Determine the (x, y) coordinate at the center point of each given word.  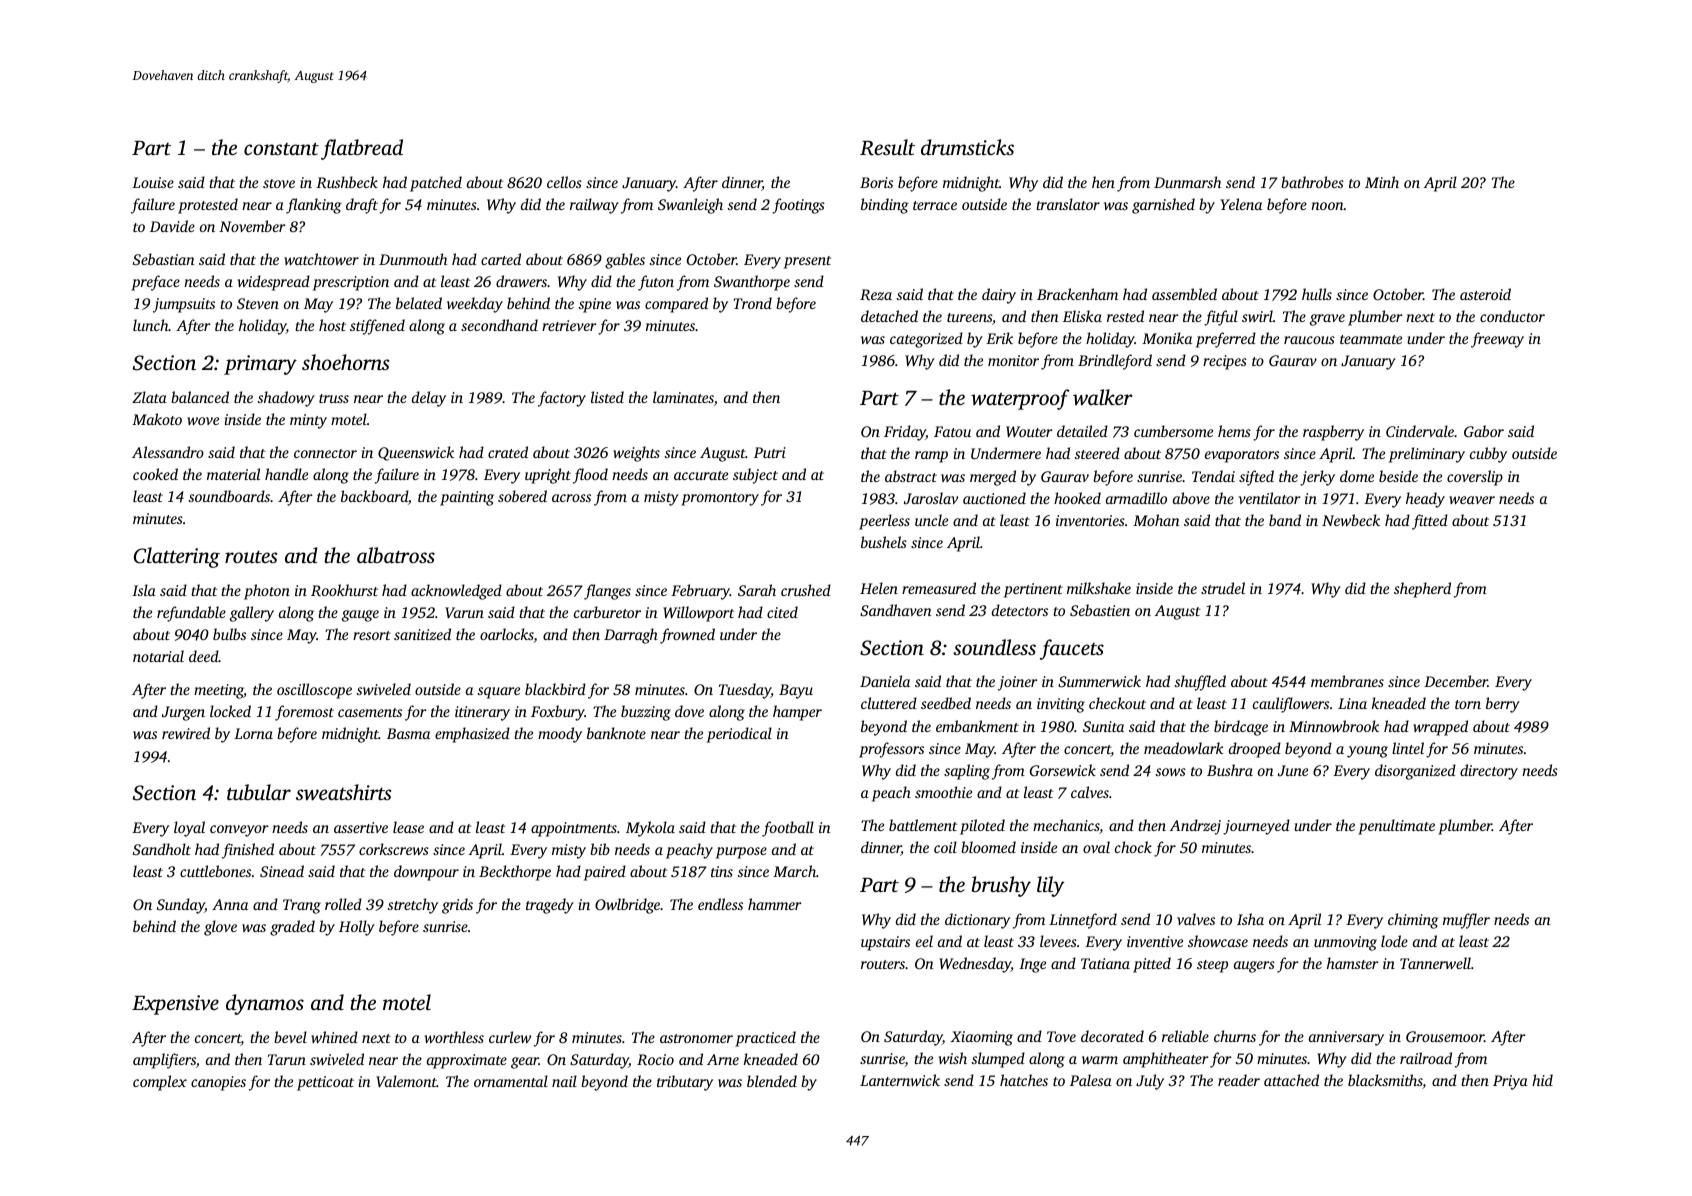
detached (889, 316)
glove (220, 928)
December (1456, 681)
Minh (1382, 182)
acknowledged (456, 592)
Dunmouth (413, 259)
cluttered (889, 703)
